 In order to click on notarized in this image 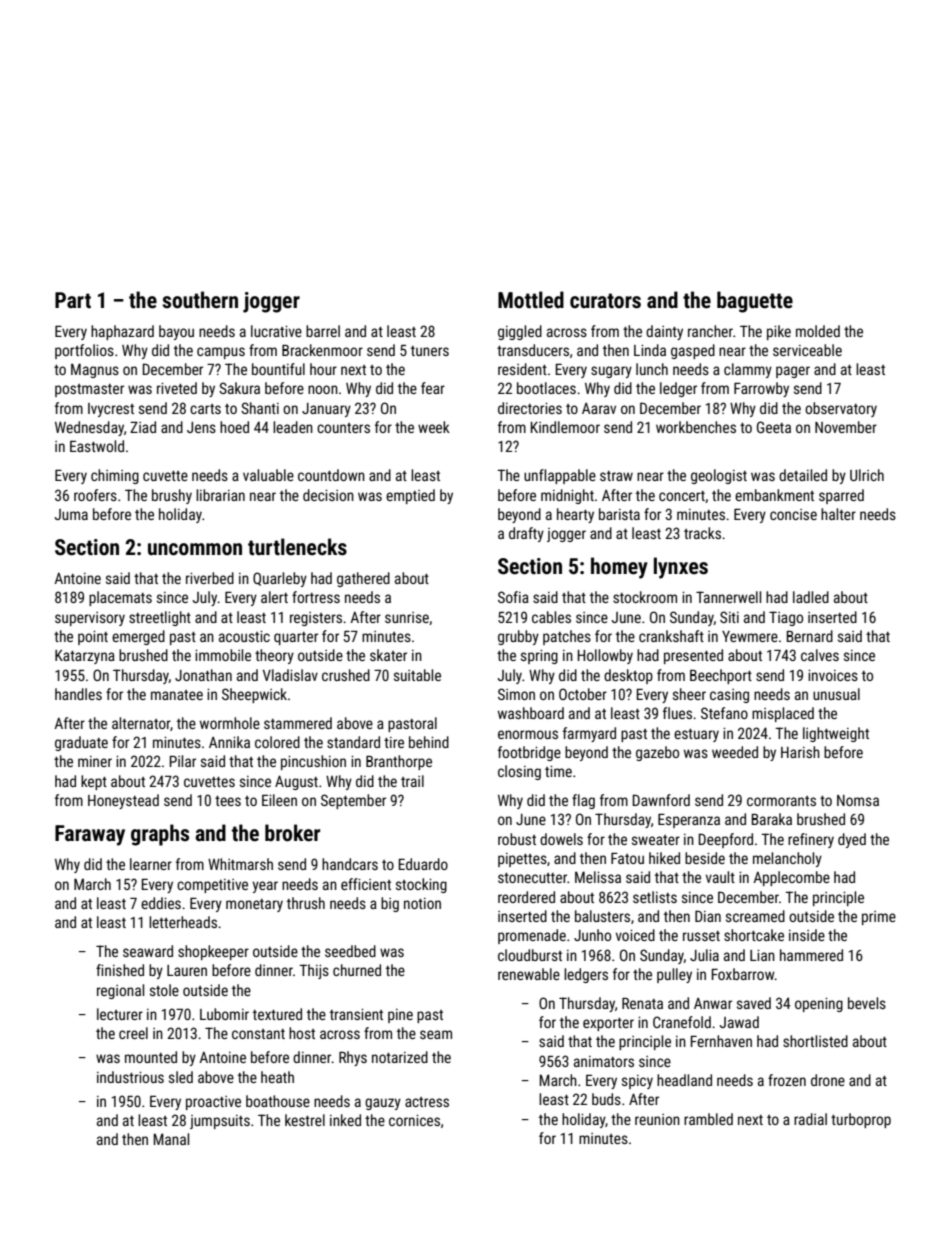, I will do `click(400, 1057)`.
